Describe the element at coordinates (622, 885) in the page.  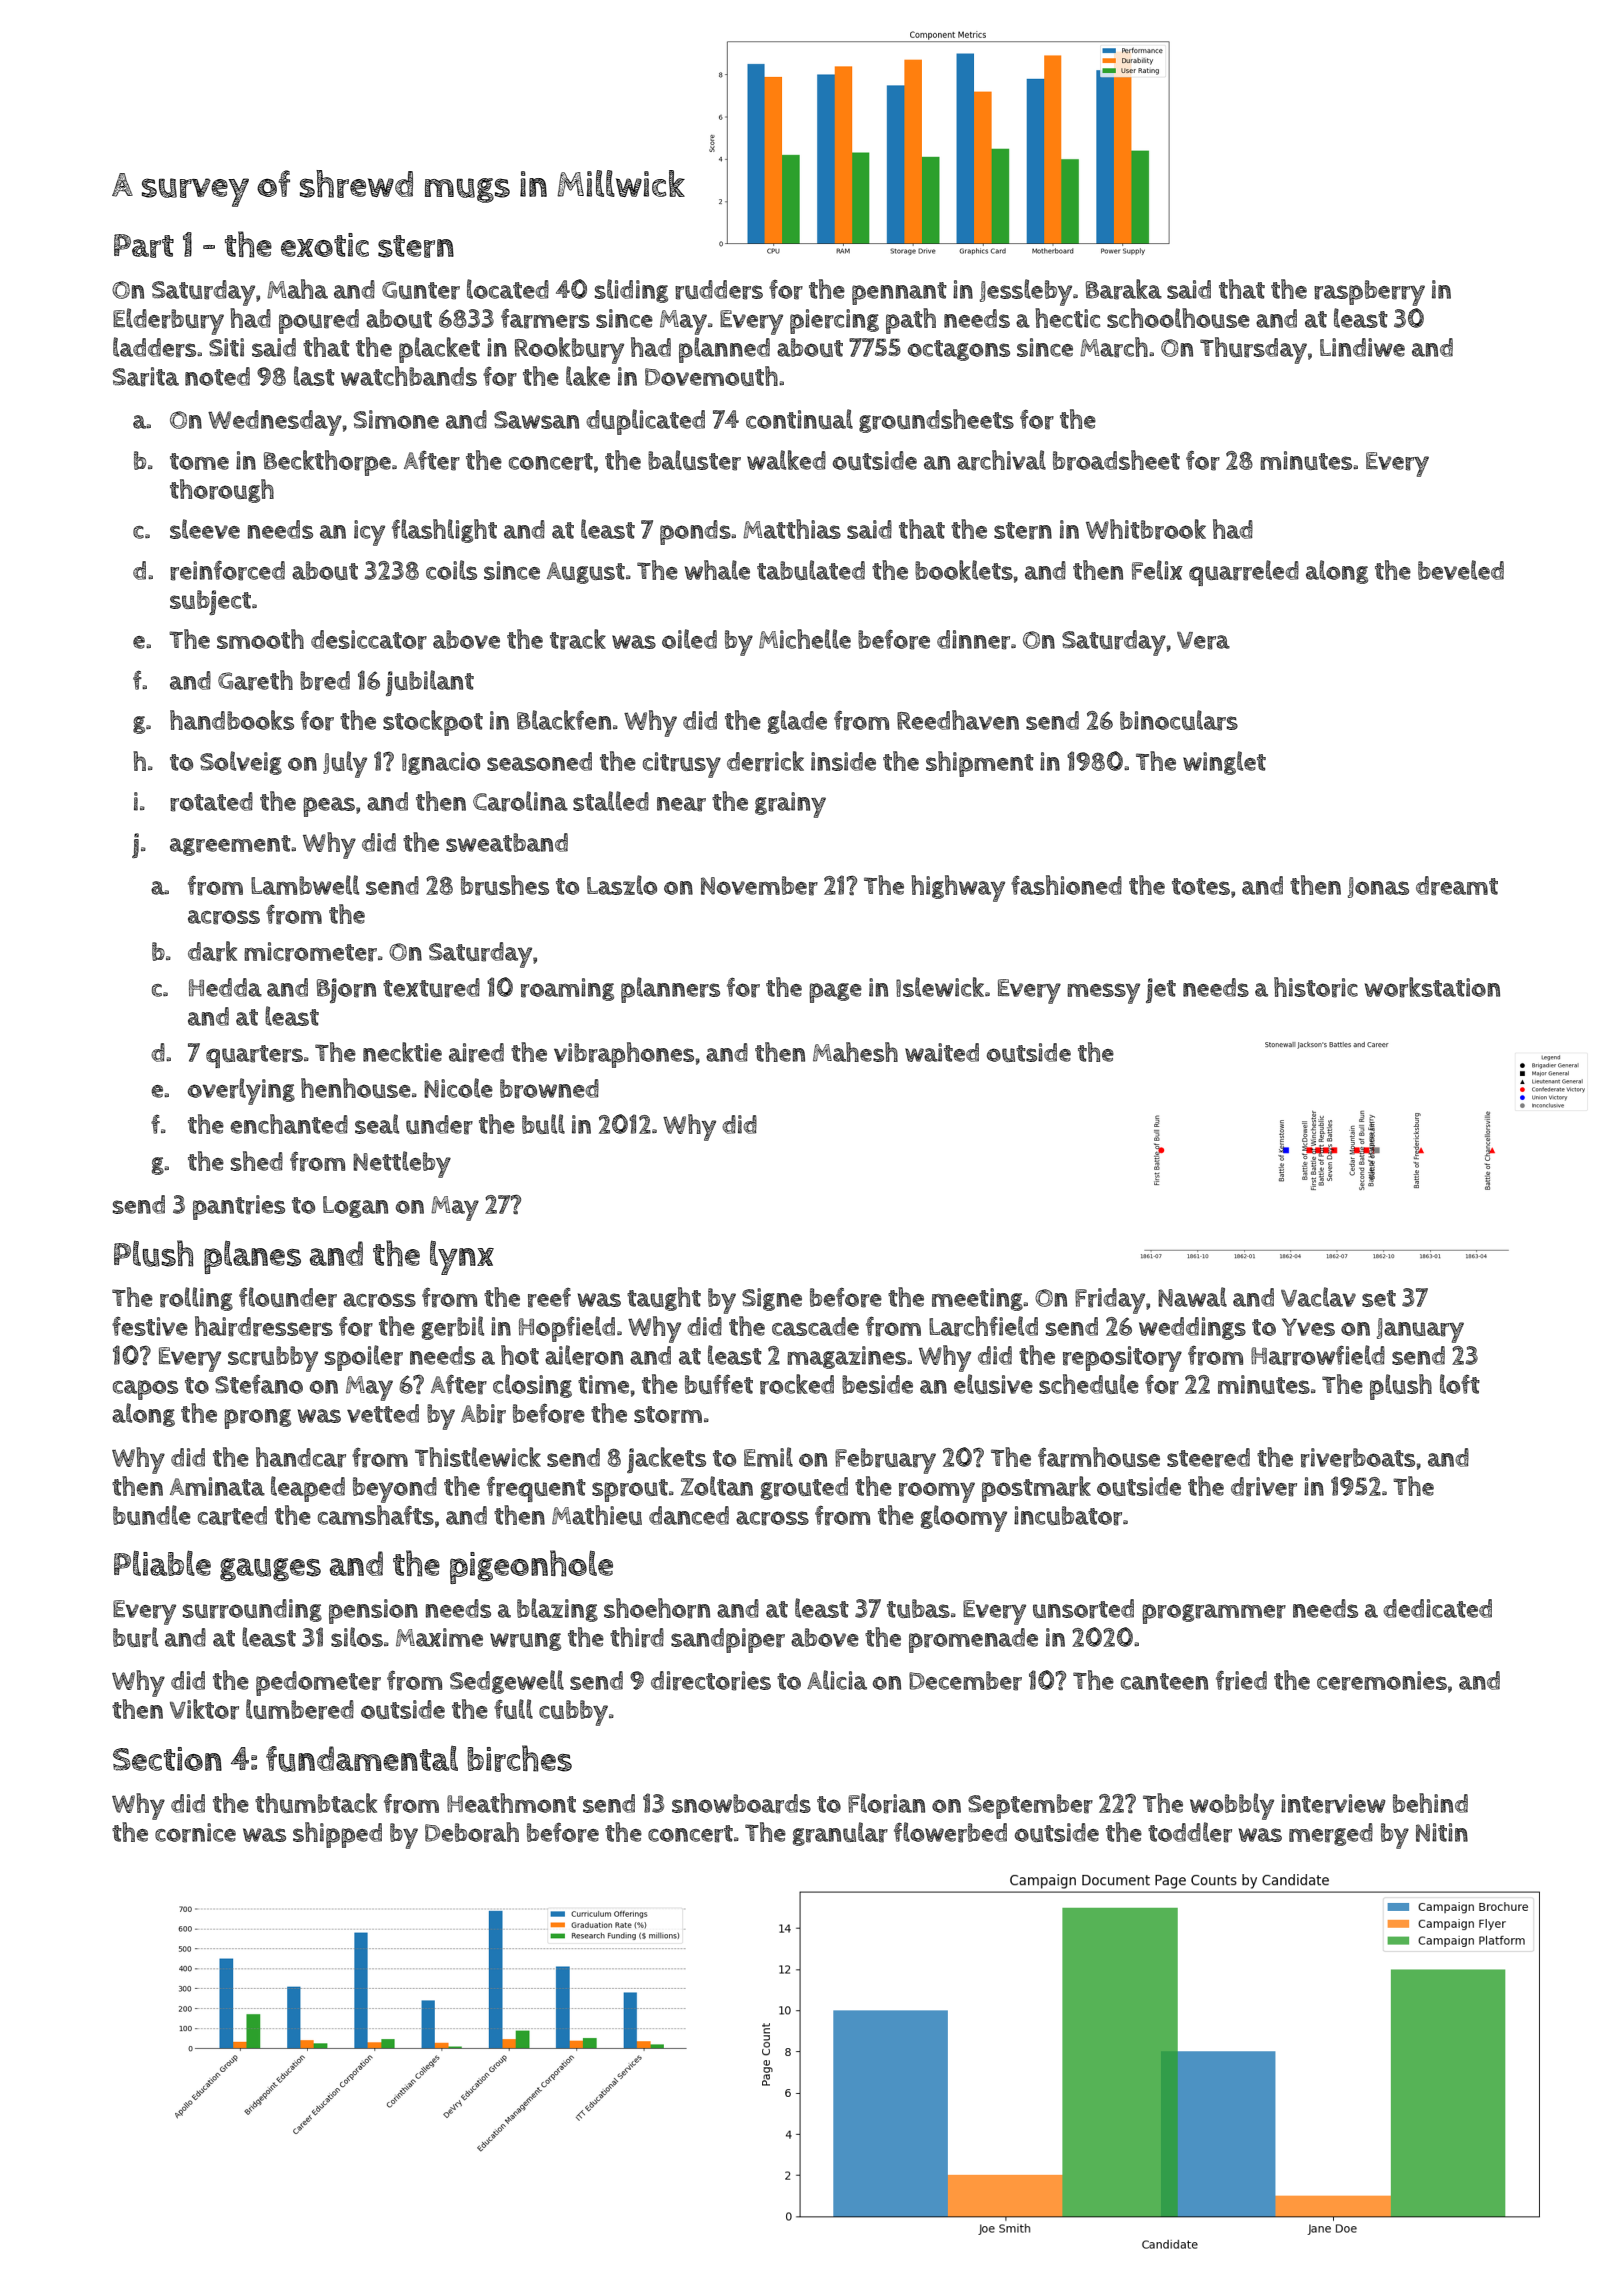
I see `Laszlo` at that location.
